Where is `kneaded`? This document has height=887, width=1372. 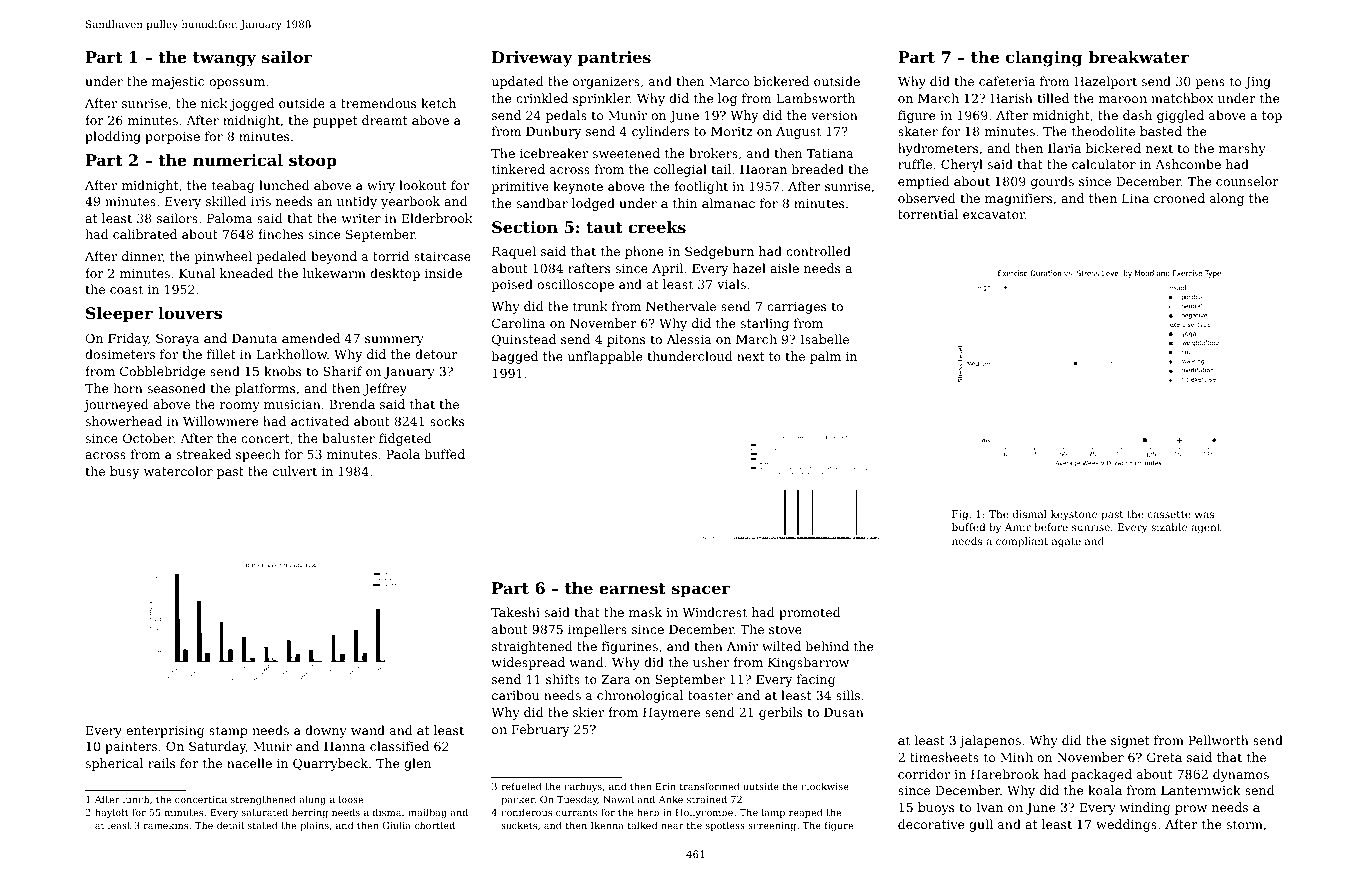 kneaded is located at coordinates (247, 273).
